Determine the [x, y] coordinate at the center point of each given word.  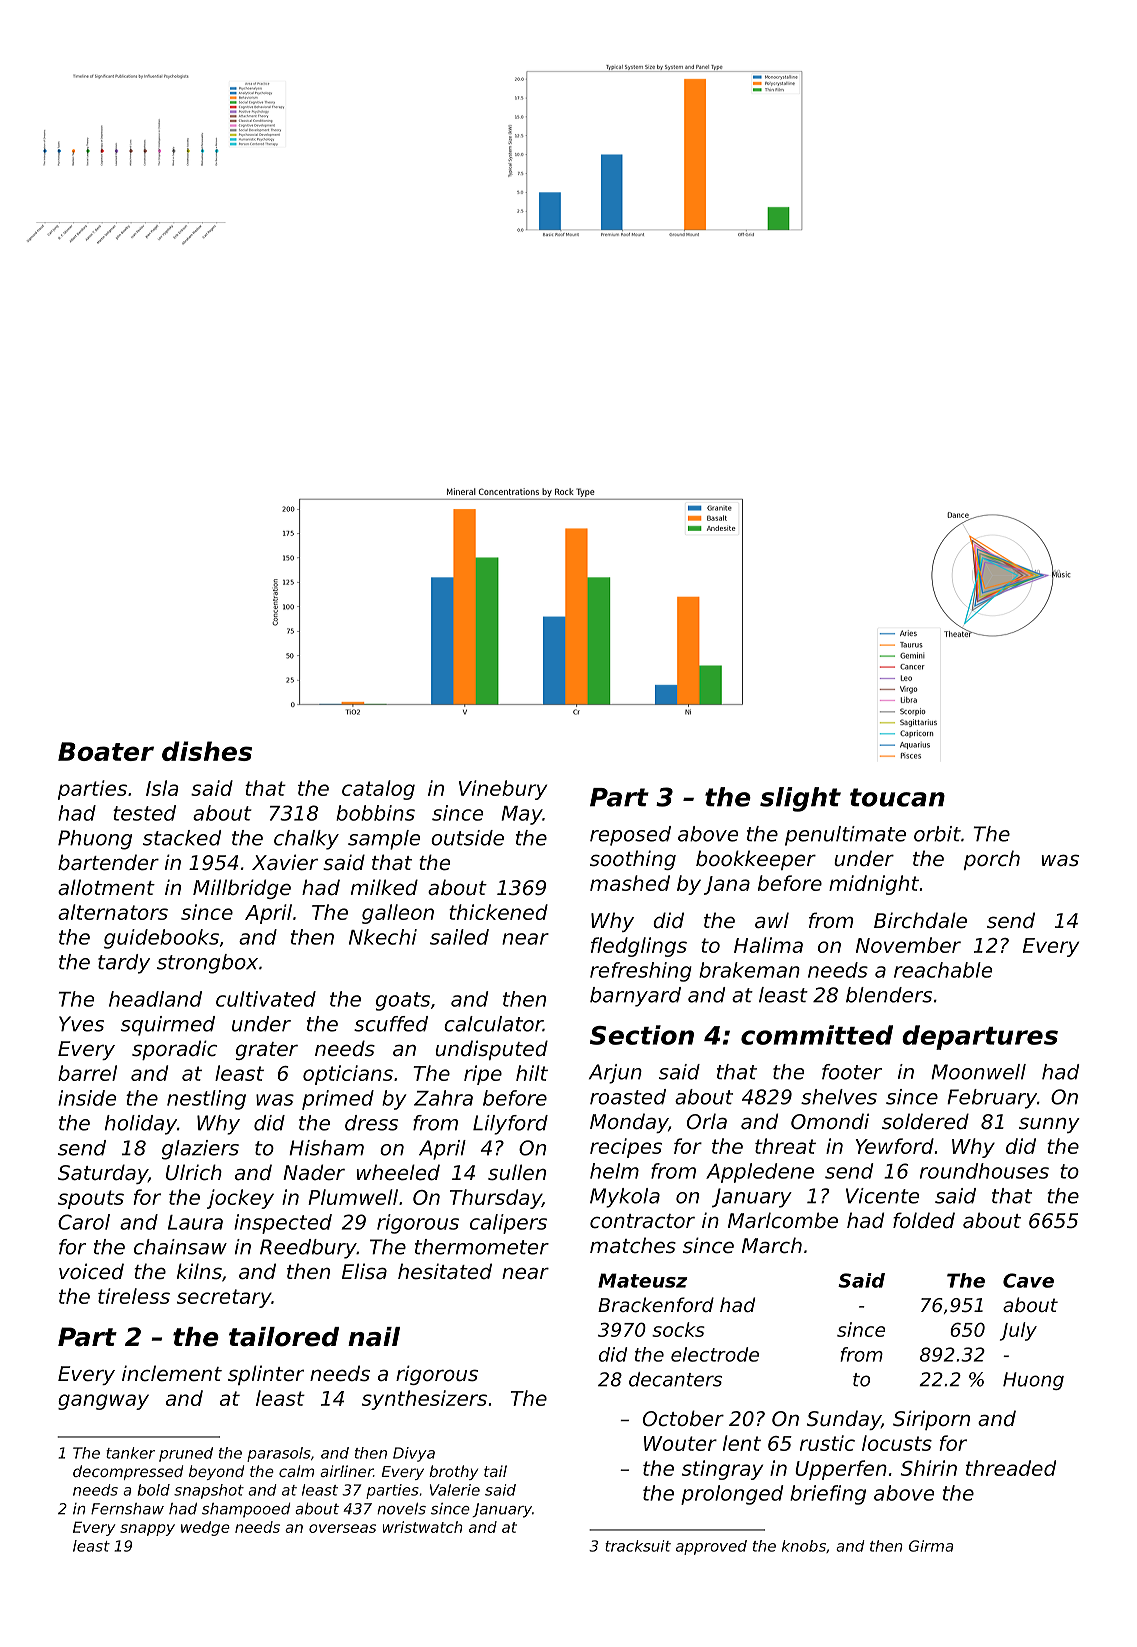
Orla [707, 1121]
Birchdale [920, 920]
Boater [106, 751]
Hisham [326, 1148]
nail [374, 1337]
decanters [675, 1379]
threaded [1011, 1468]
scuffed [391, 1024]
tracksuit [638, 1546]
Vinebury [503, 790]
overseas [342, 1528]
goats [403, 1001]
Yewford [895, 1146]
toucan [897, 797]
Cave [1028, 1280]
